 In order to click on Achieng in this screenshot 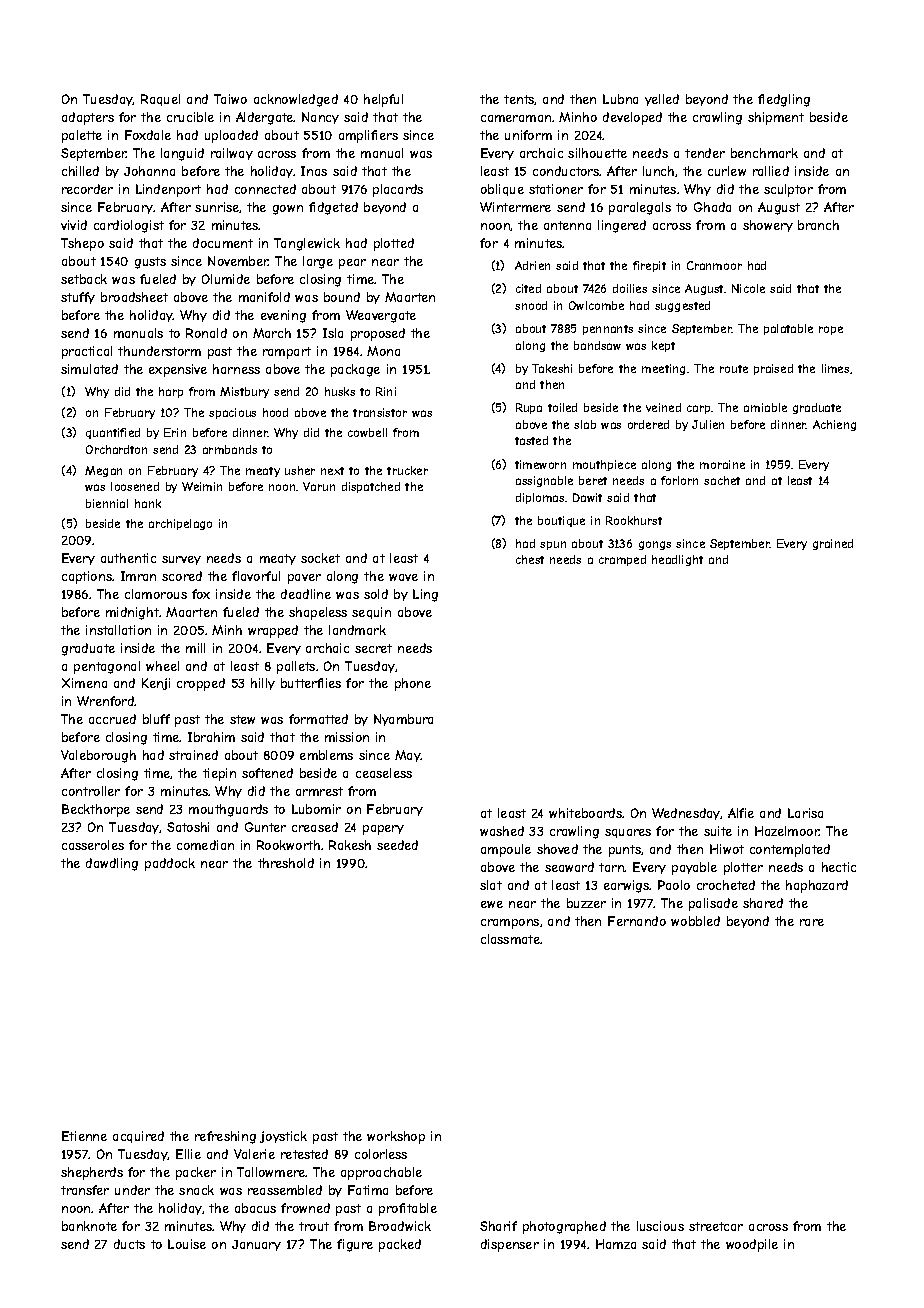, I will do `click(834, 425)`.
